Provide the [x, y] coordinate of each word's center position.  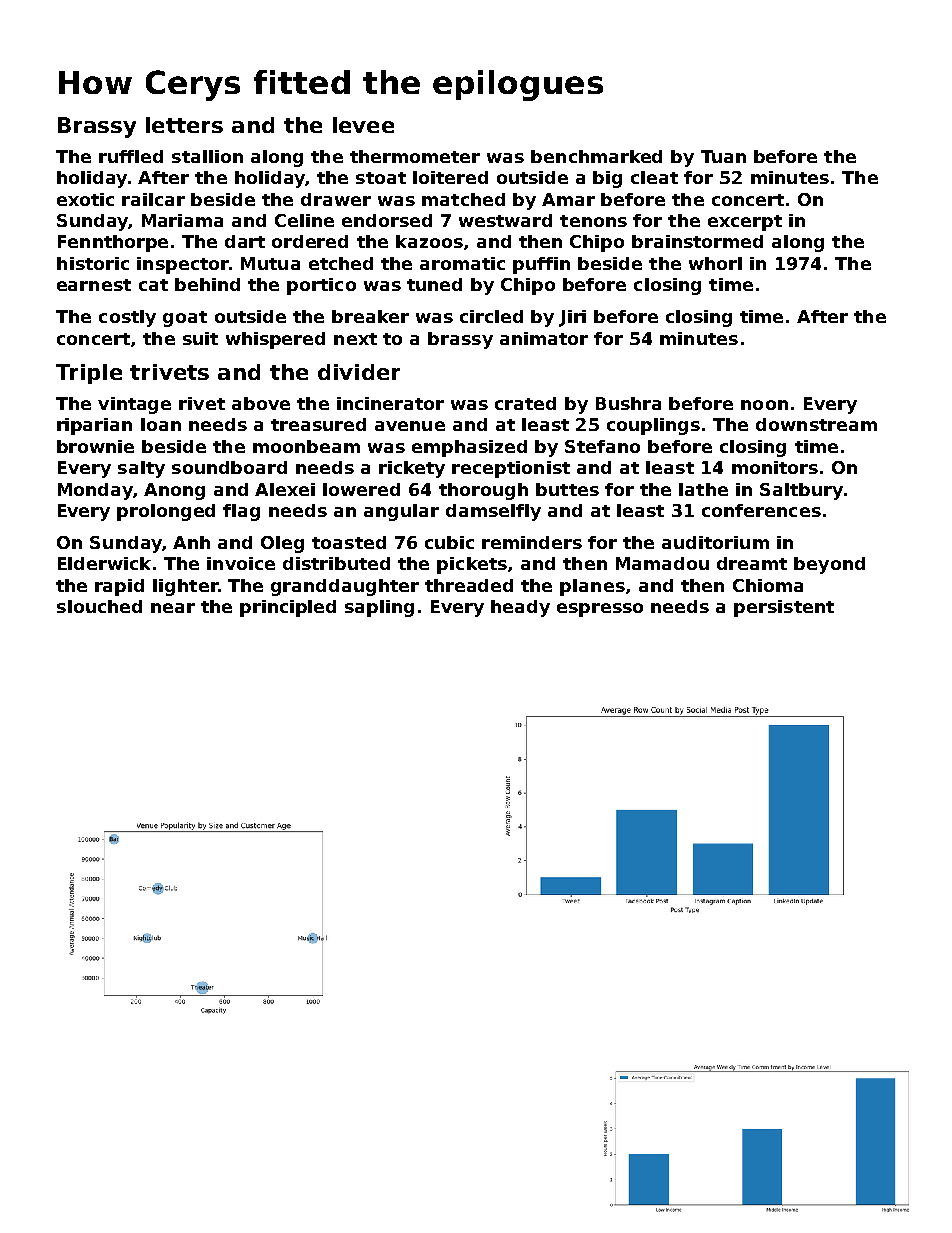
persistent [784, 608]
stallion [207, 156]
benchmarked [596, 156]
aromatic [462, 263]
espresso [600, 610]
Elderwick [104, 563]
